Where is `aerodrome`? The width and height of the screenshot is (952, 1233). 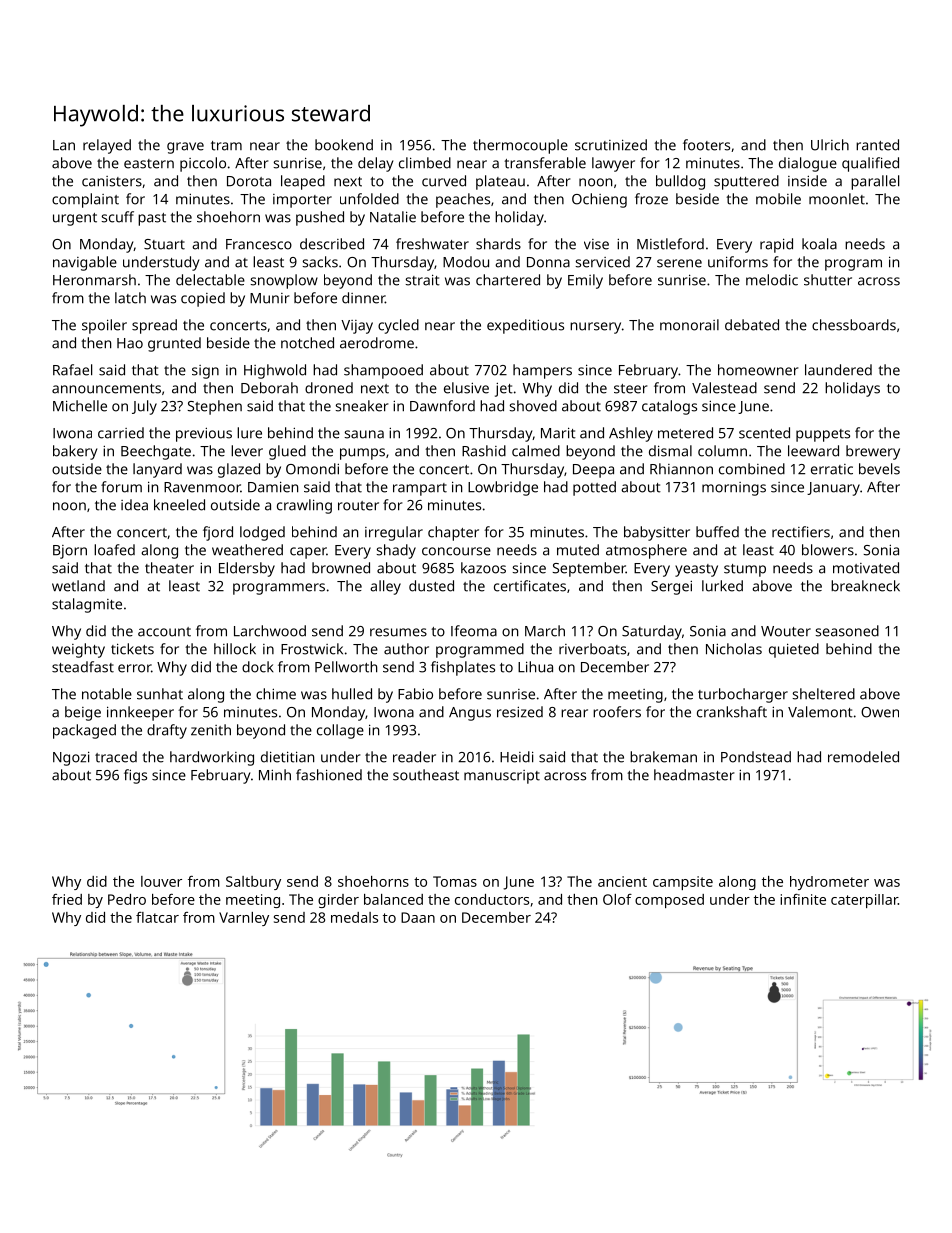 aerodrome is located at coordinates (377, 343).
